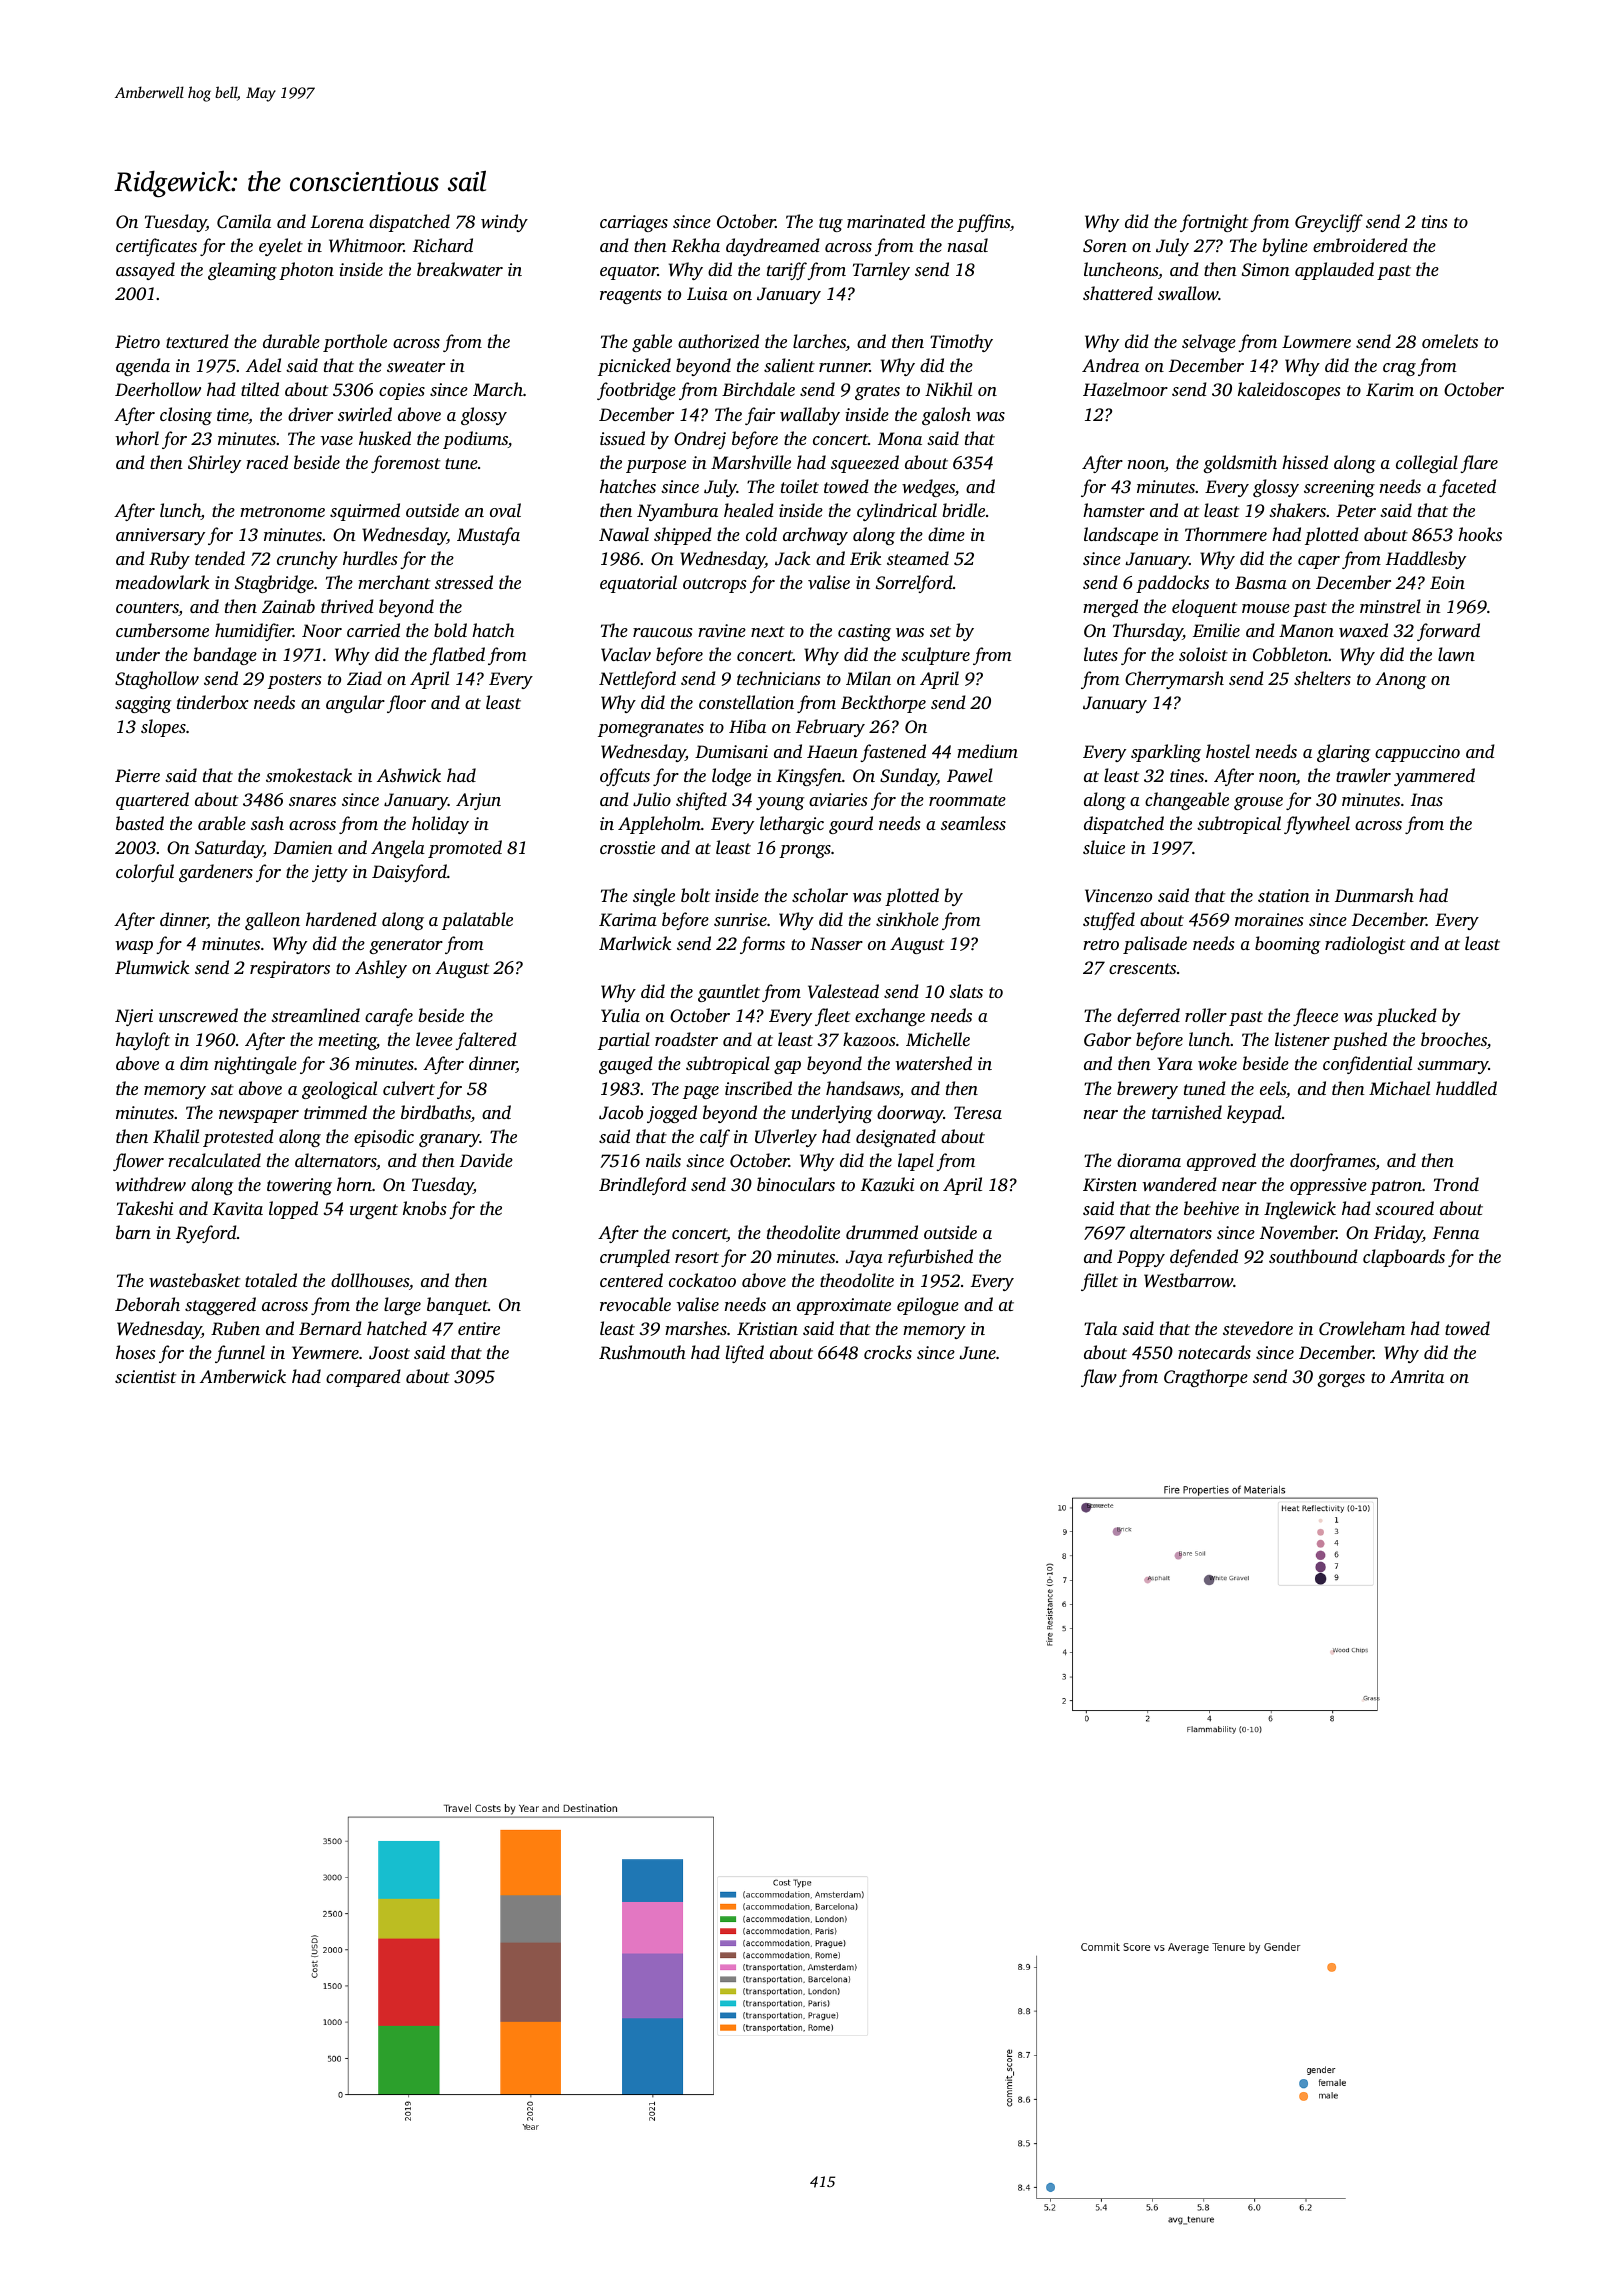 The height and width of the screenshot is (2292, 1620). Describe the element at coordinates (1456, 1184) in the screenshot. I see `Trond` at that location.
